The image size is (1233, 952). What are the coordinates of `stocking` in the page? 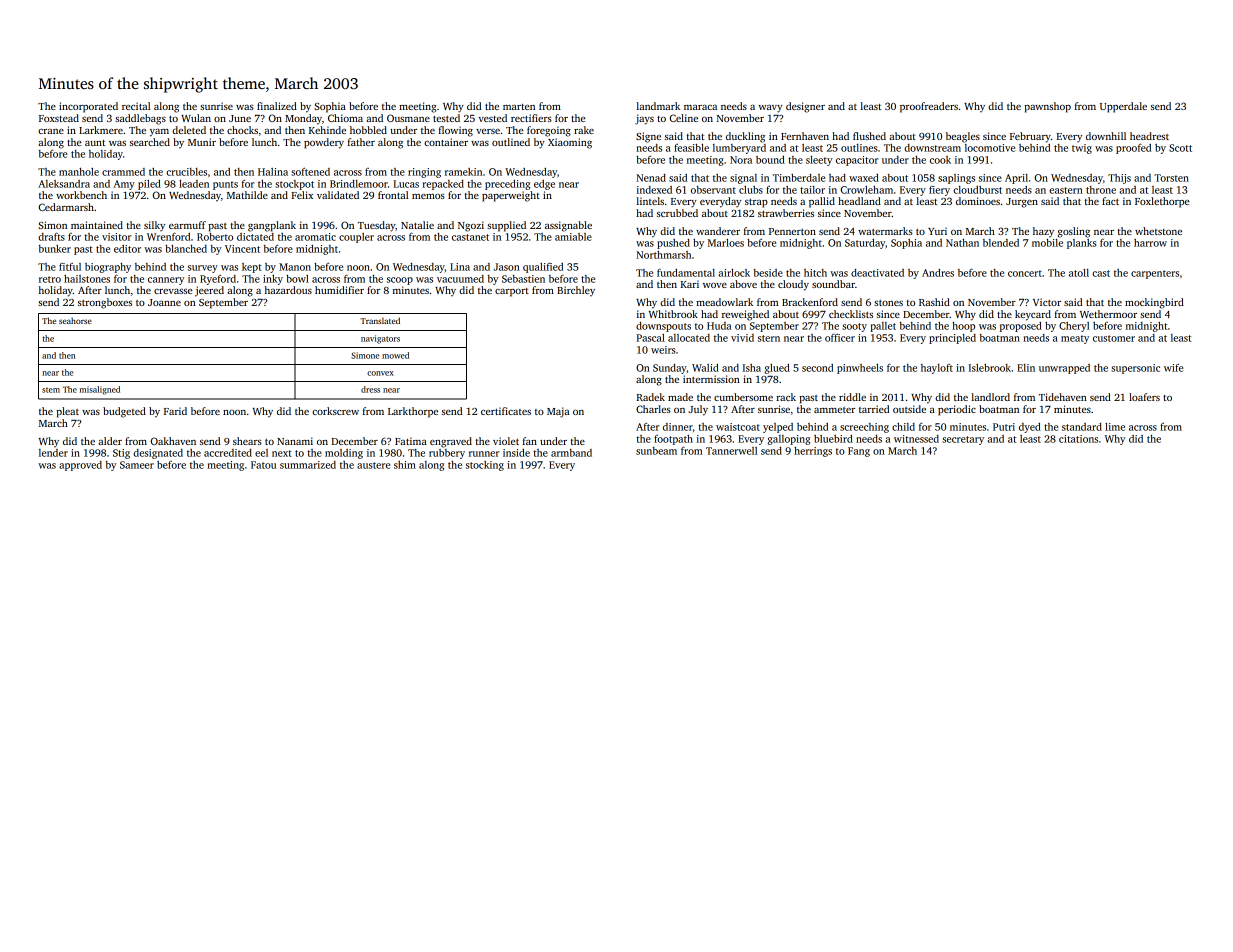 It's located at (485, 466).
